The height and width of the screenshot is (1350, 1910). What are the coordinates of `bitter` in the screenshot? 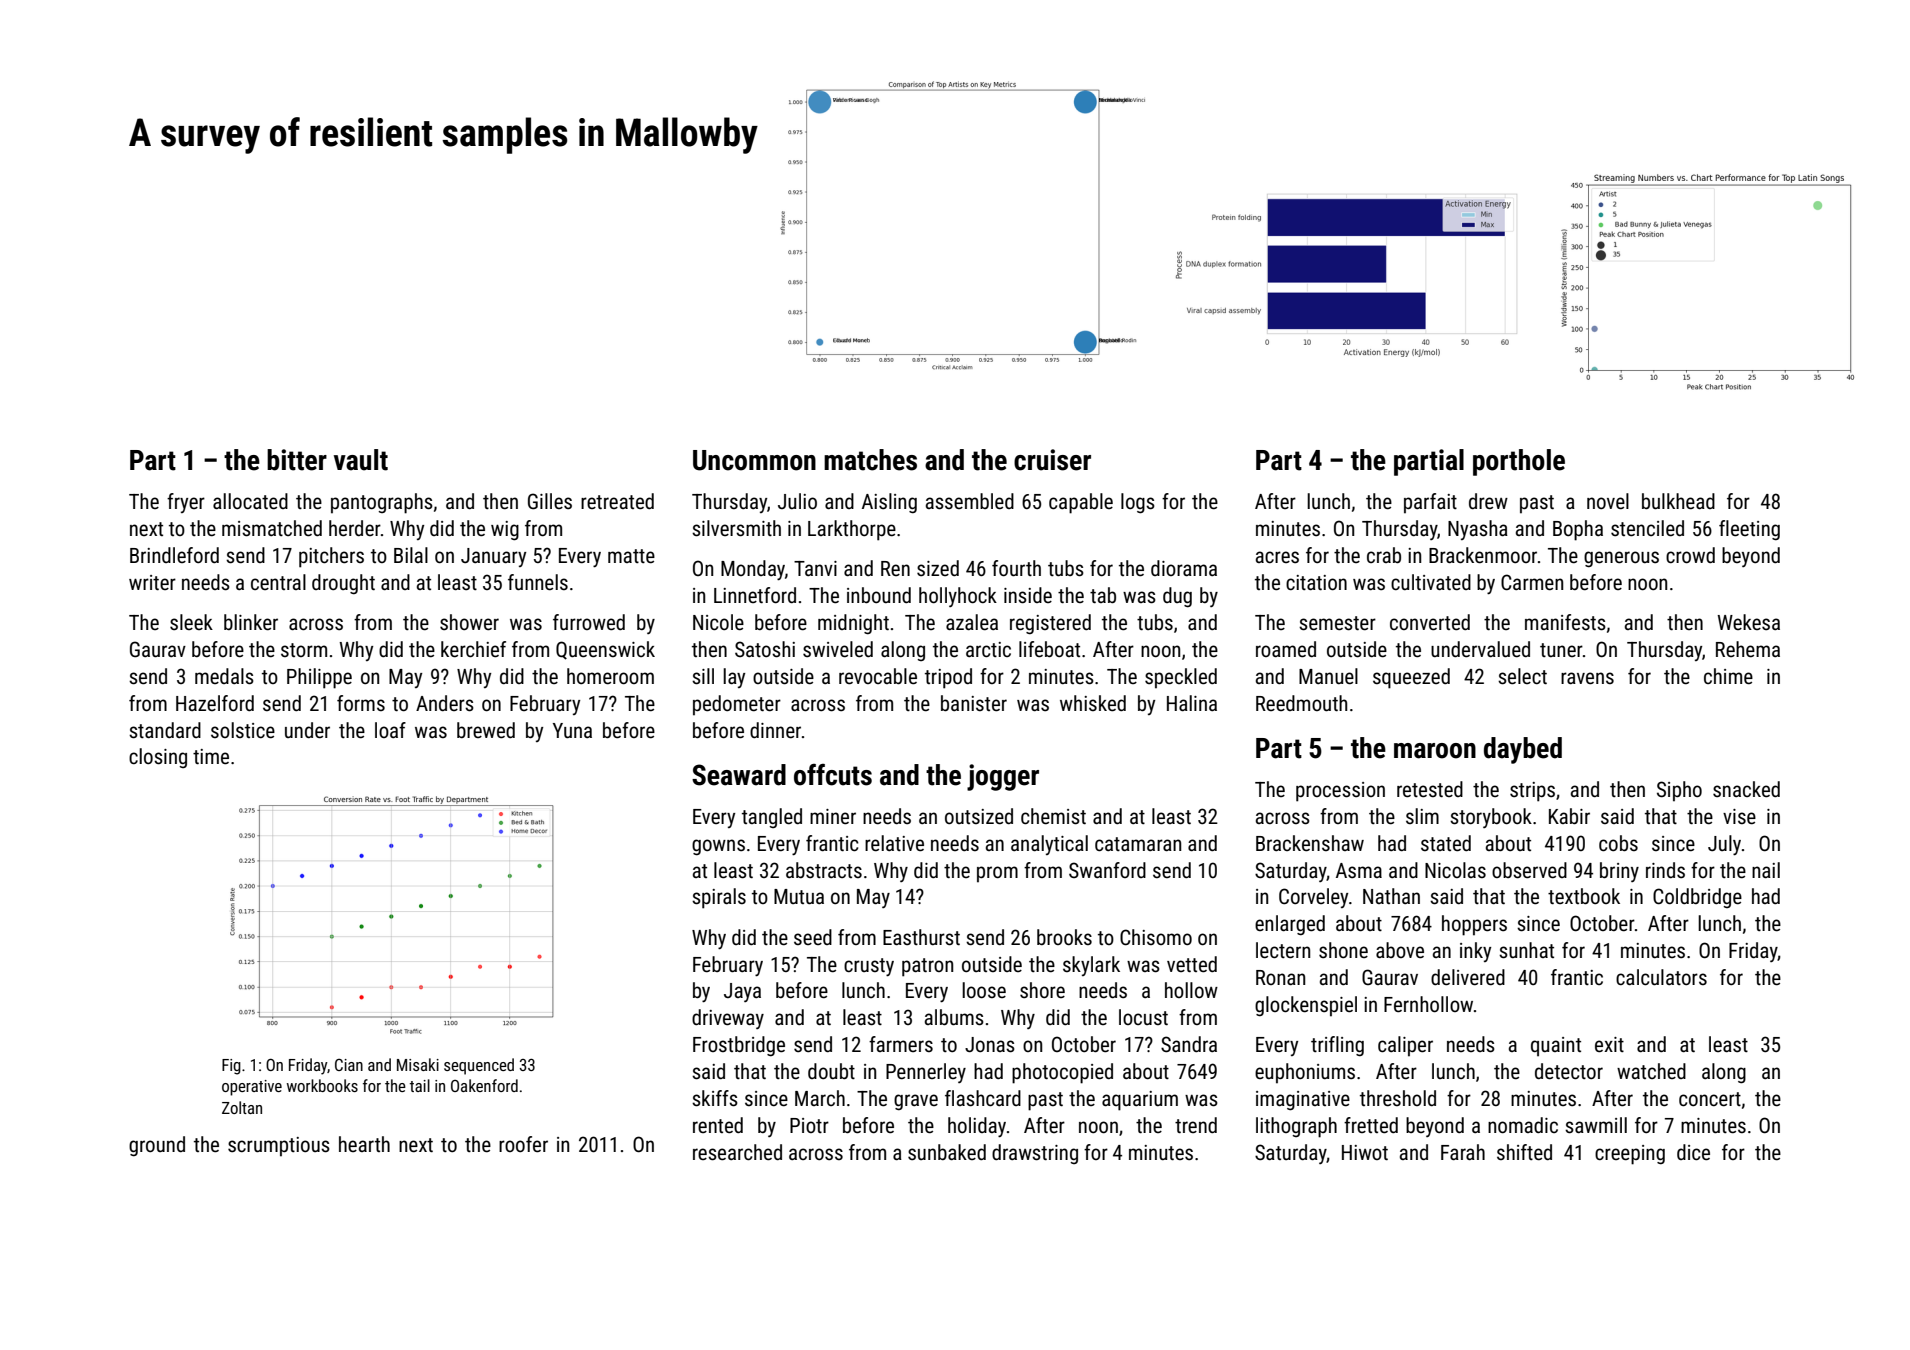 It's located at (297, 460).
